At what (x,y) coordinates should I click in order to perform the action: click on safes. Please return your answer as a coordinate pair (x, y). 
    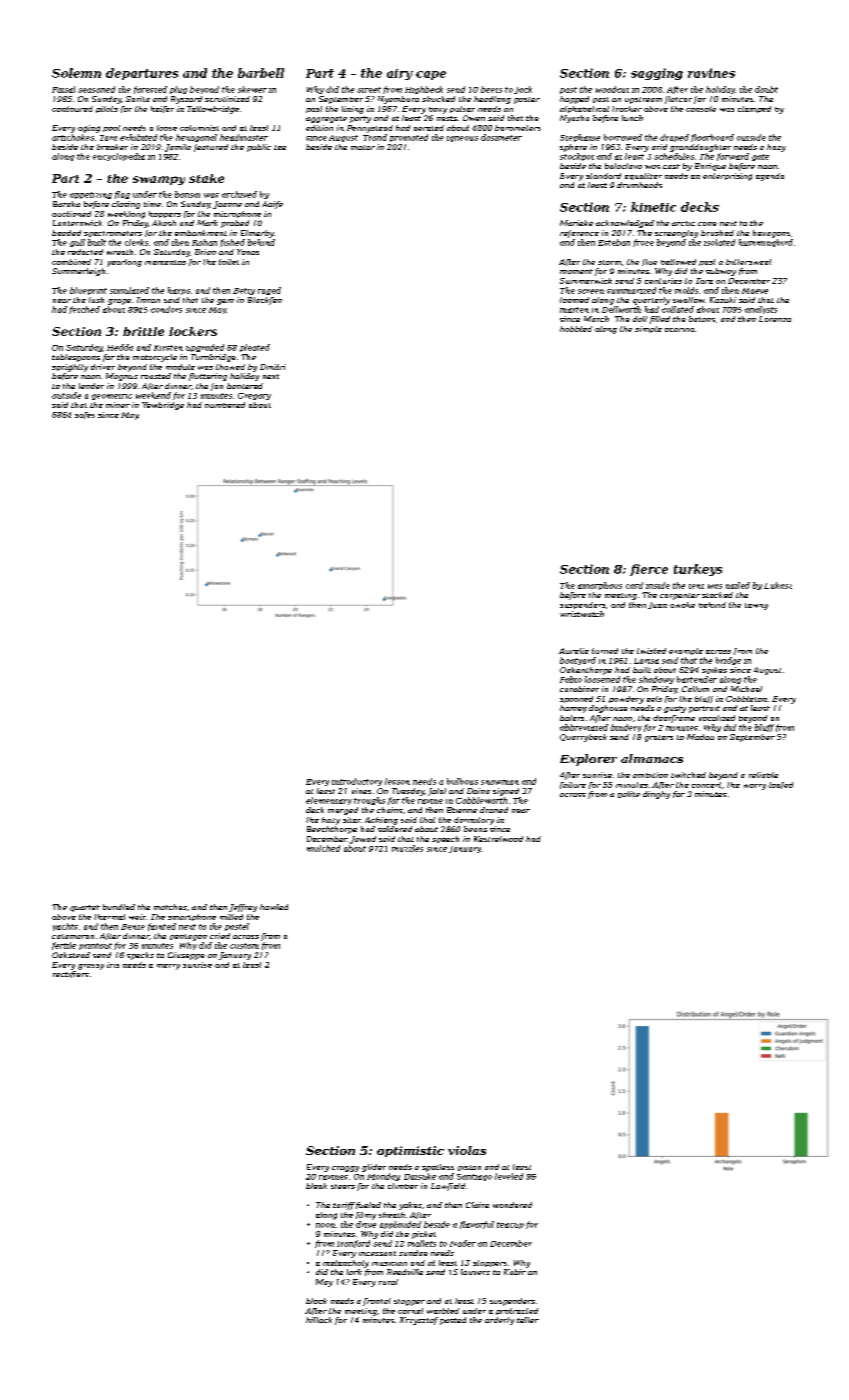
    Looking at the image, I should click on (85, 415).
